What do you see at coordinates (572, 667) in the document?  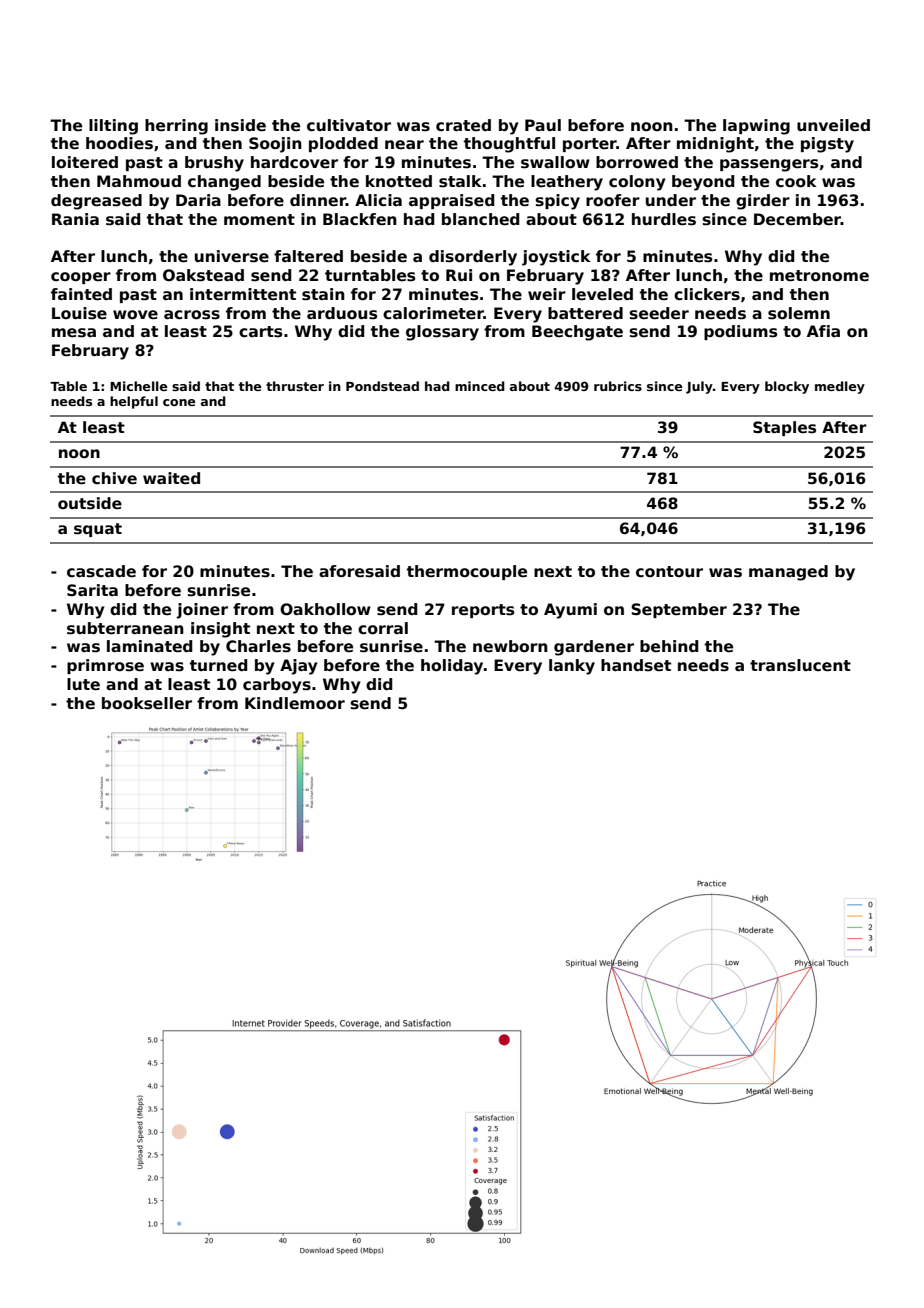 I see `lanky` at bounding box center [572, 667].
